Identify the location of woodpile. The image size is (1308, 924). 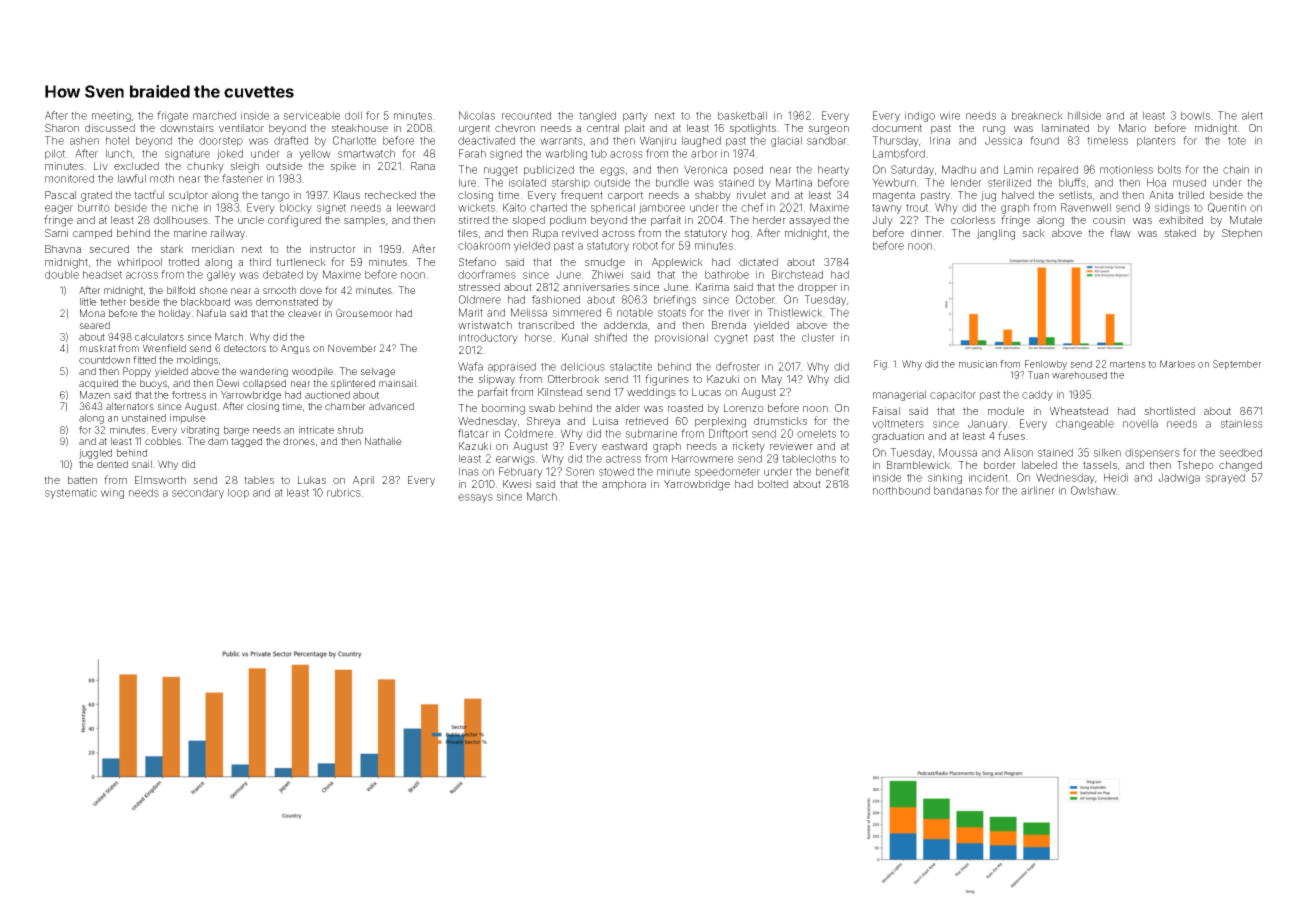
(312, 372).
